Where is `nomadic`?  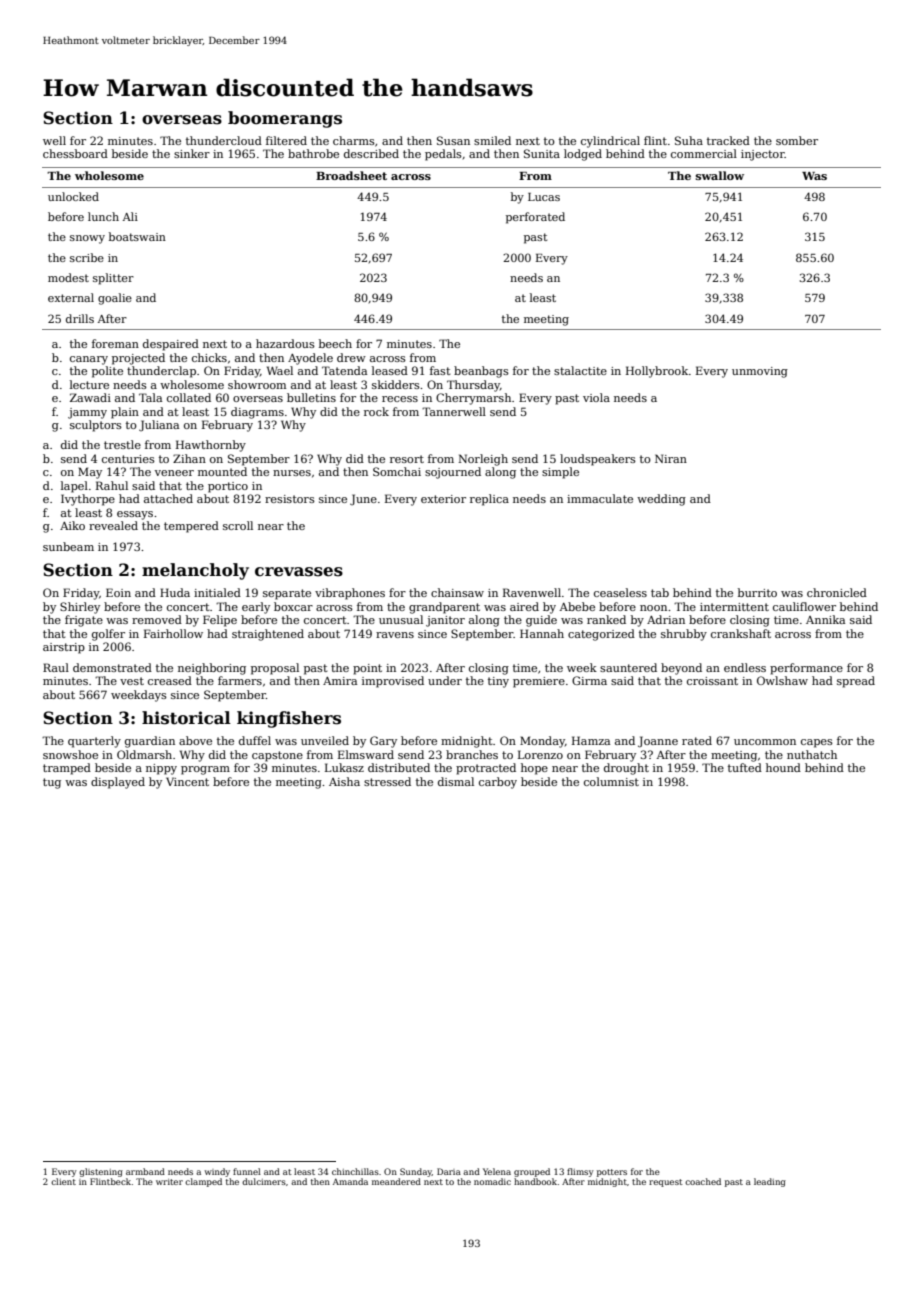
nomadic is located at coordinates (492, 1181).
